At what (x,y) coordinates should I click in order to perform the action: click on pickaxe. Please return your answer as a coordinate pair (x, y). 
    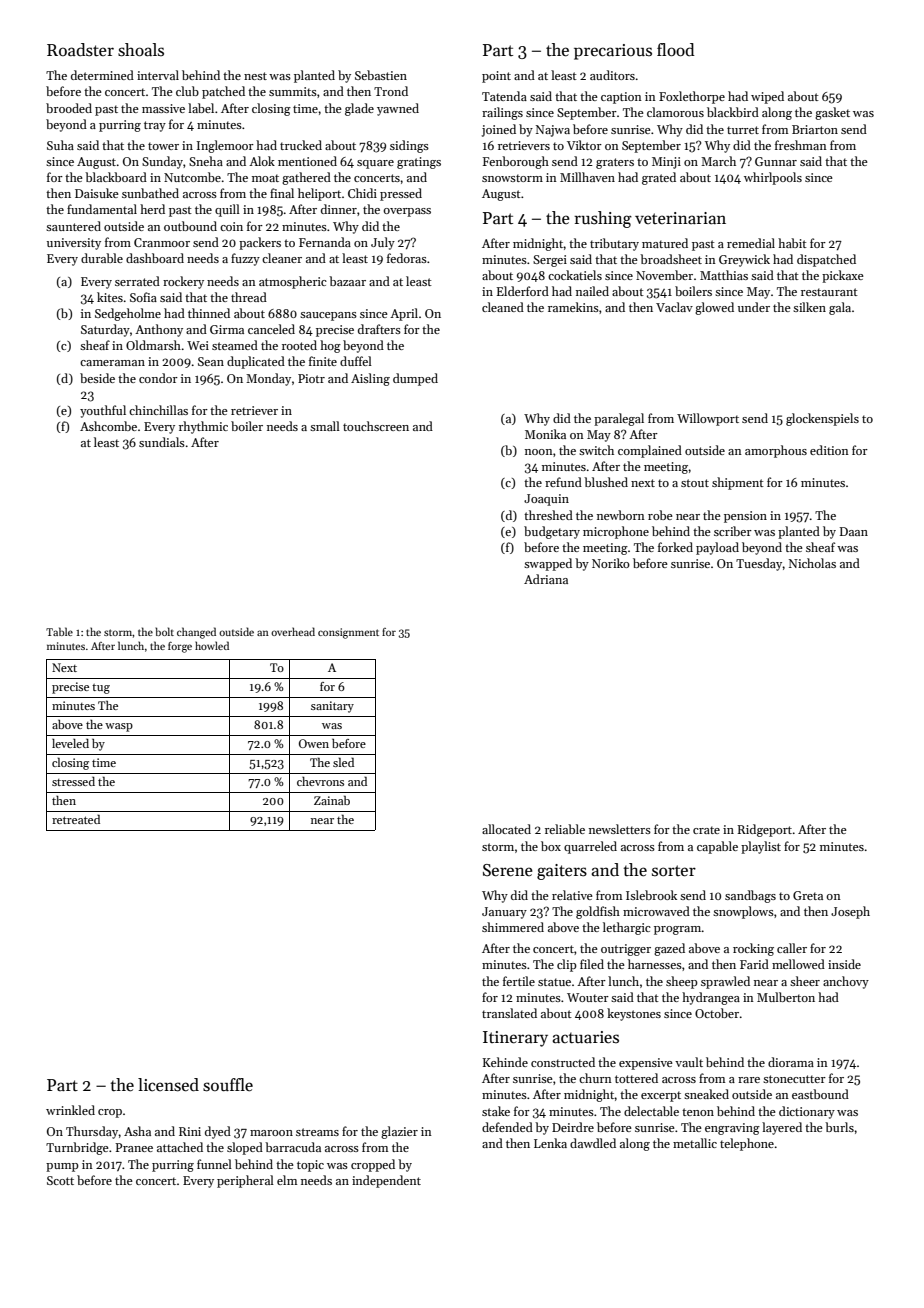
    Looking at the image, I should click on (843, 276).
